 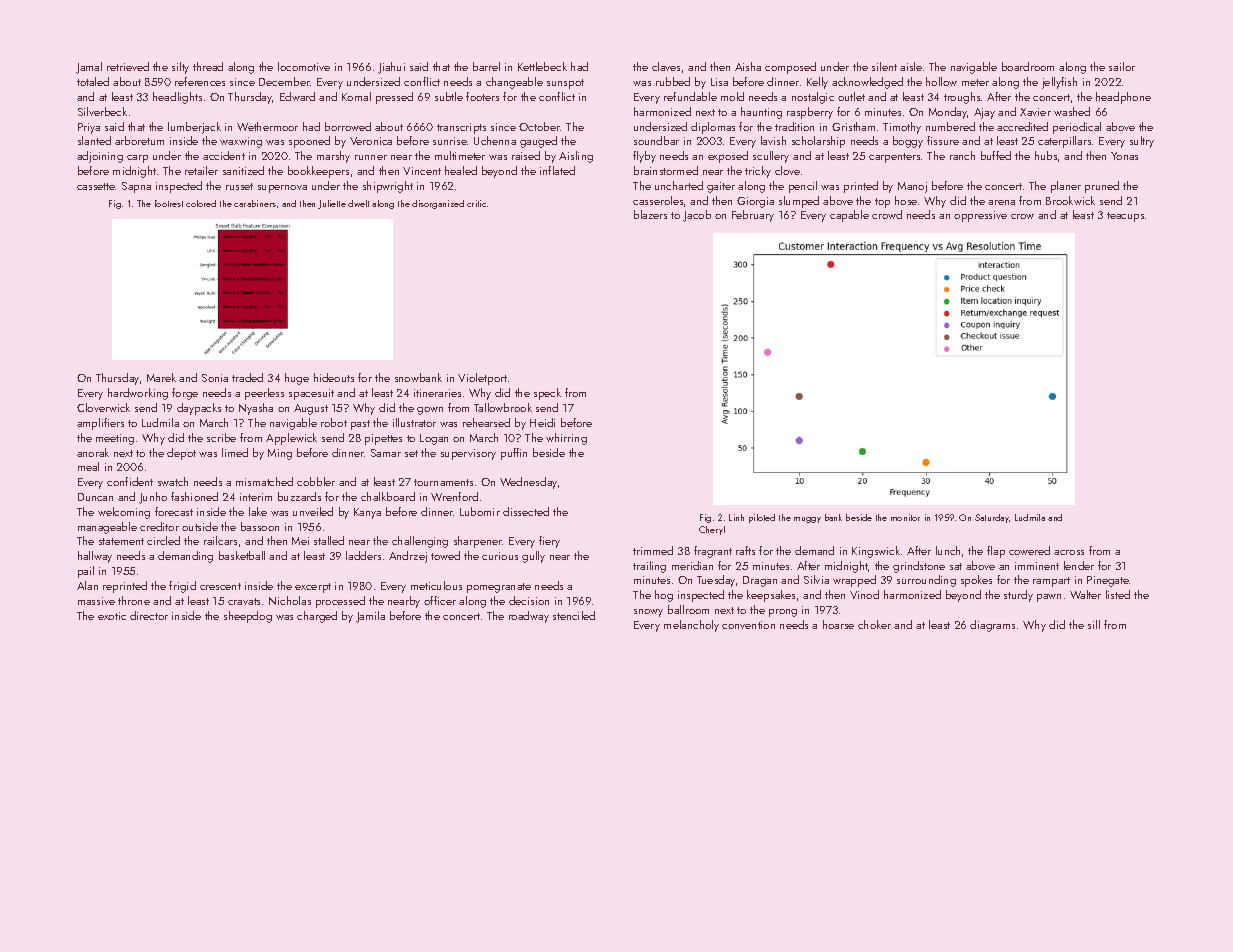 I want to click on pail, so click(x=86, y=572).
